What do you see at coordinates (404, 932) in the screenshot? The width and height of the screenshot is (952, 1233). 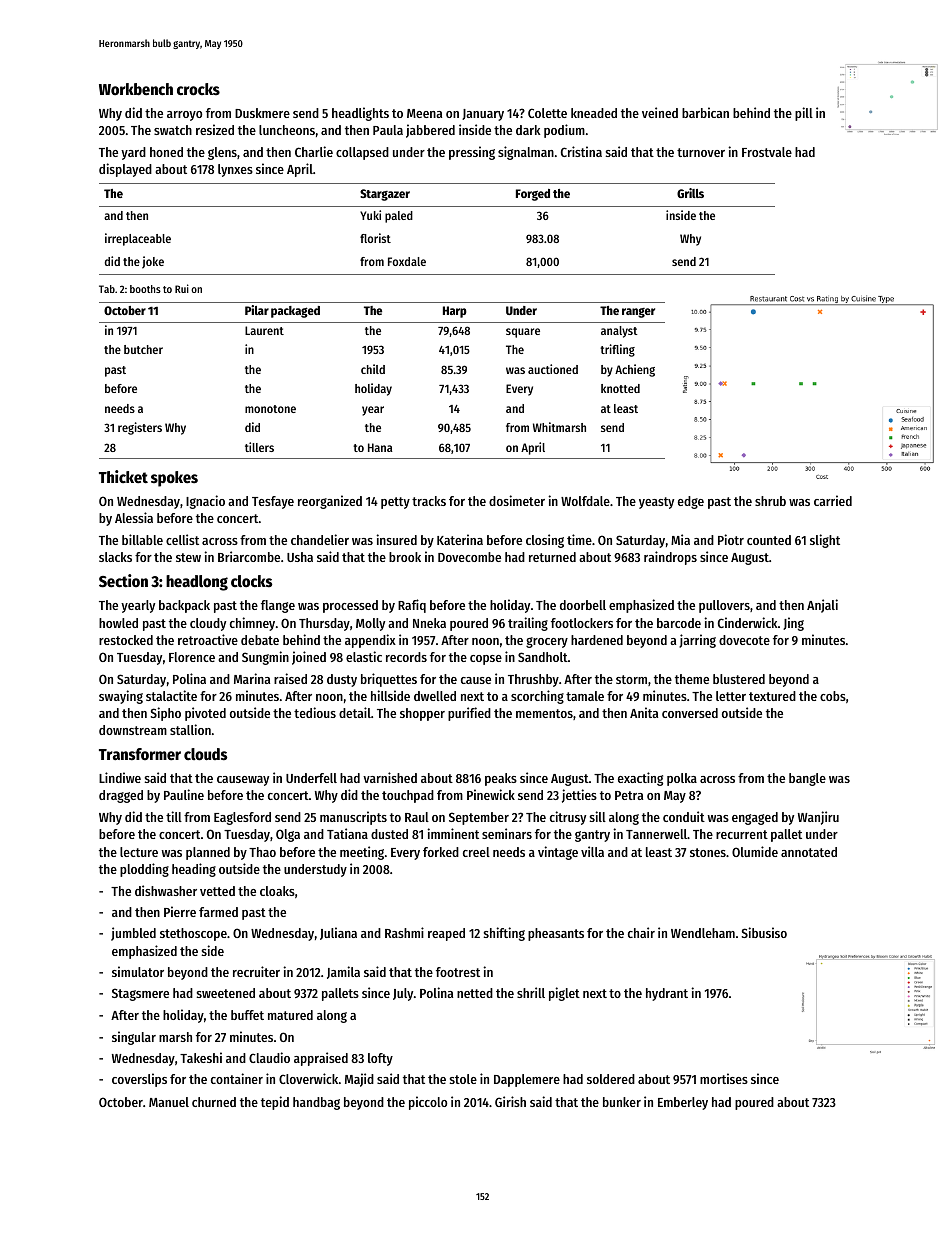 I see `Rashmi` at bounding box center [404, 932].
